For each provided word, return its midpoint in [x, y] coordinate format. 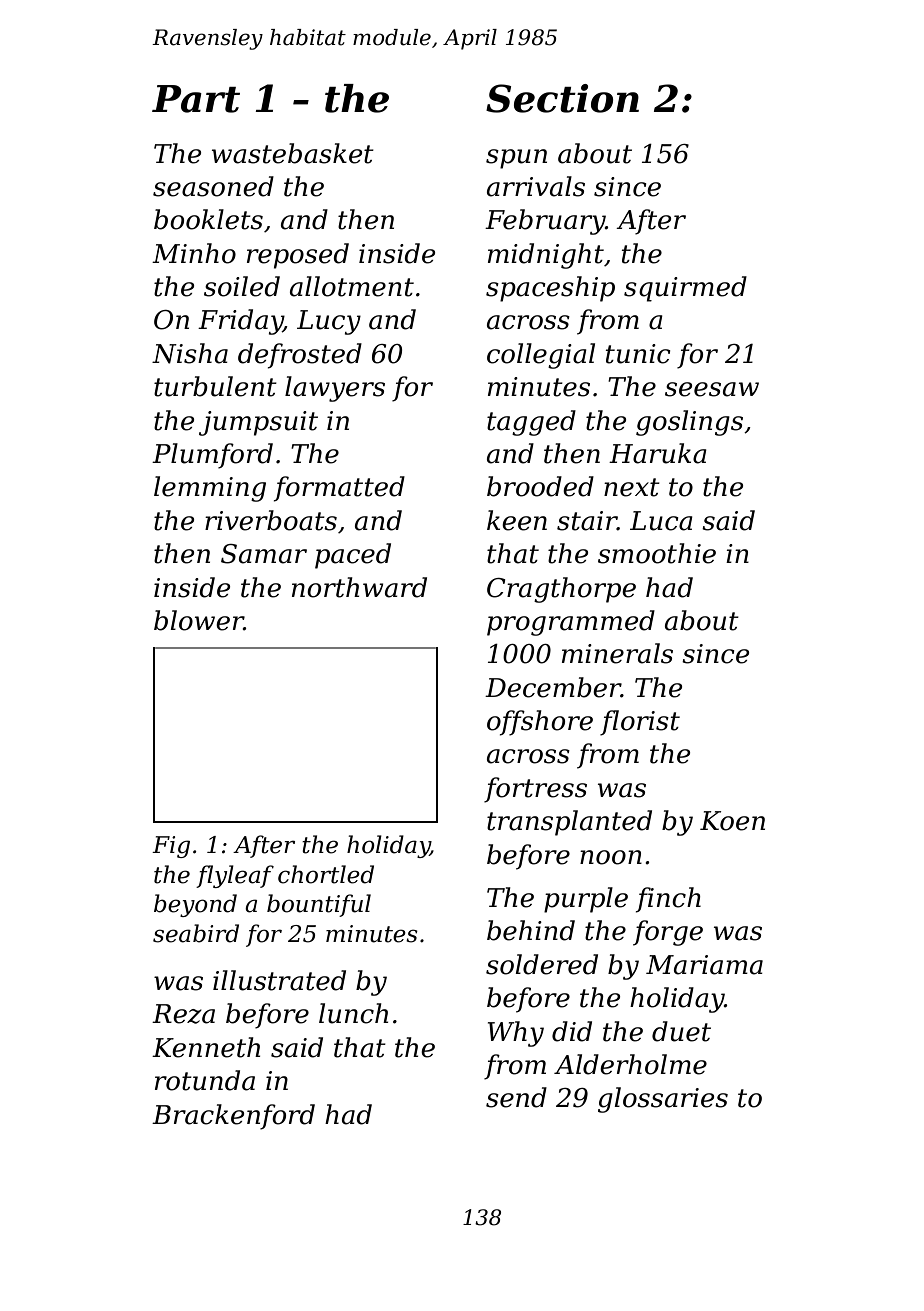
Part [196, 99]
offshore [540, 723]
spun [516, 159]
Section [562, 98]
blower [199, 620]
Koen [732, 821]
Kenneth [206, 1047]
